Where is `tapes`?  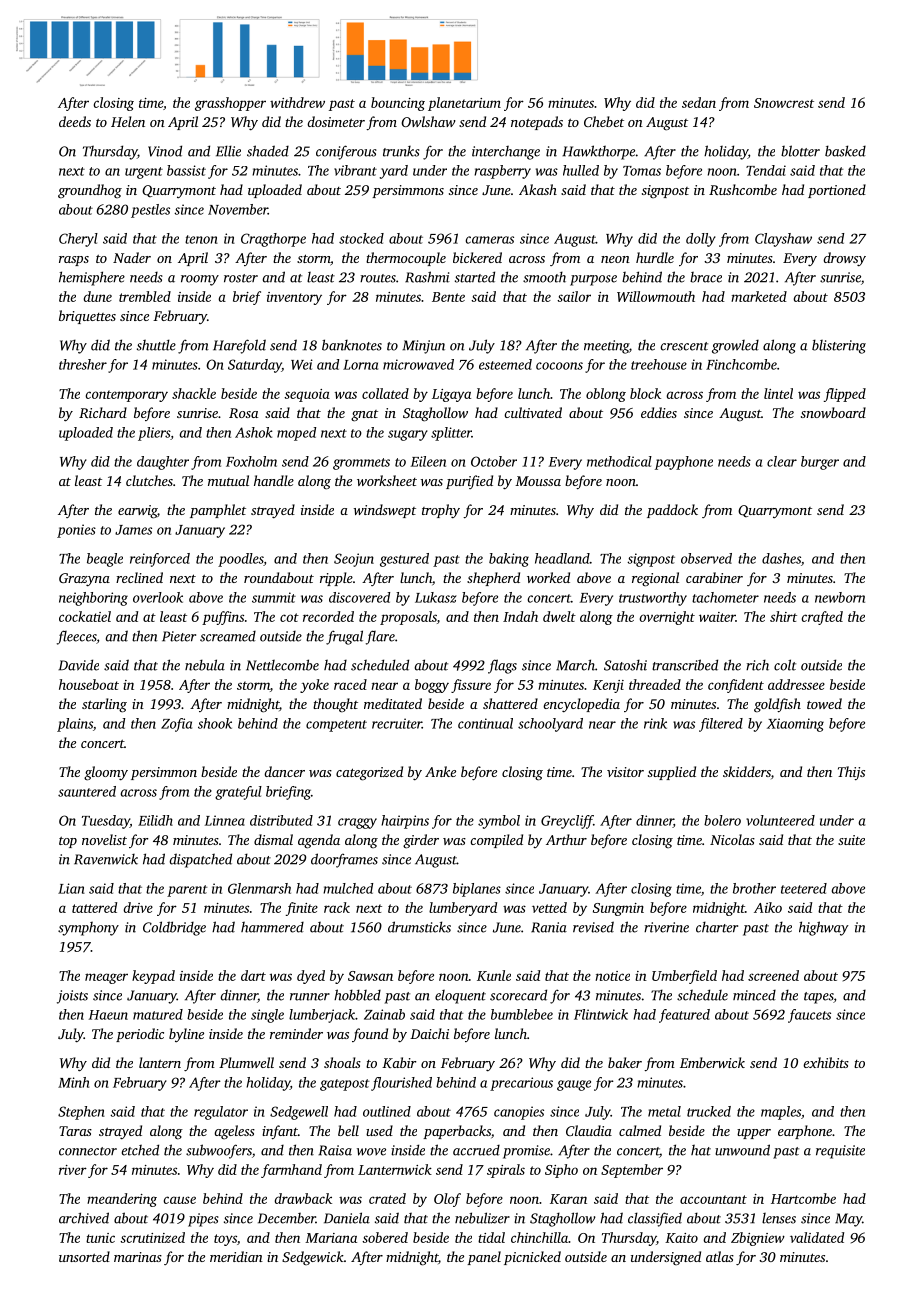 tapes is located at coordinates (818, 998).
